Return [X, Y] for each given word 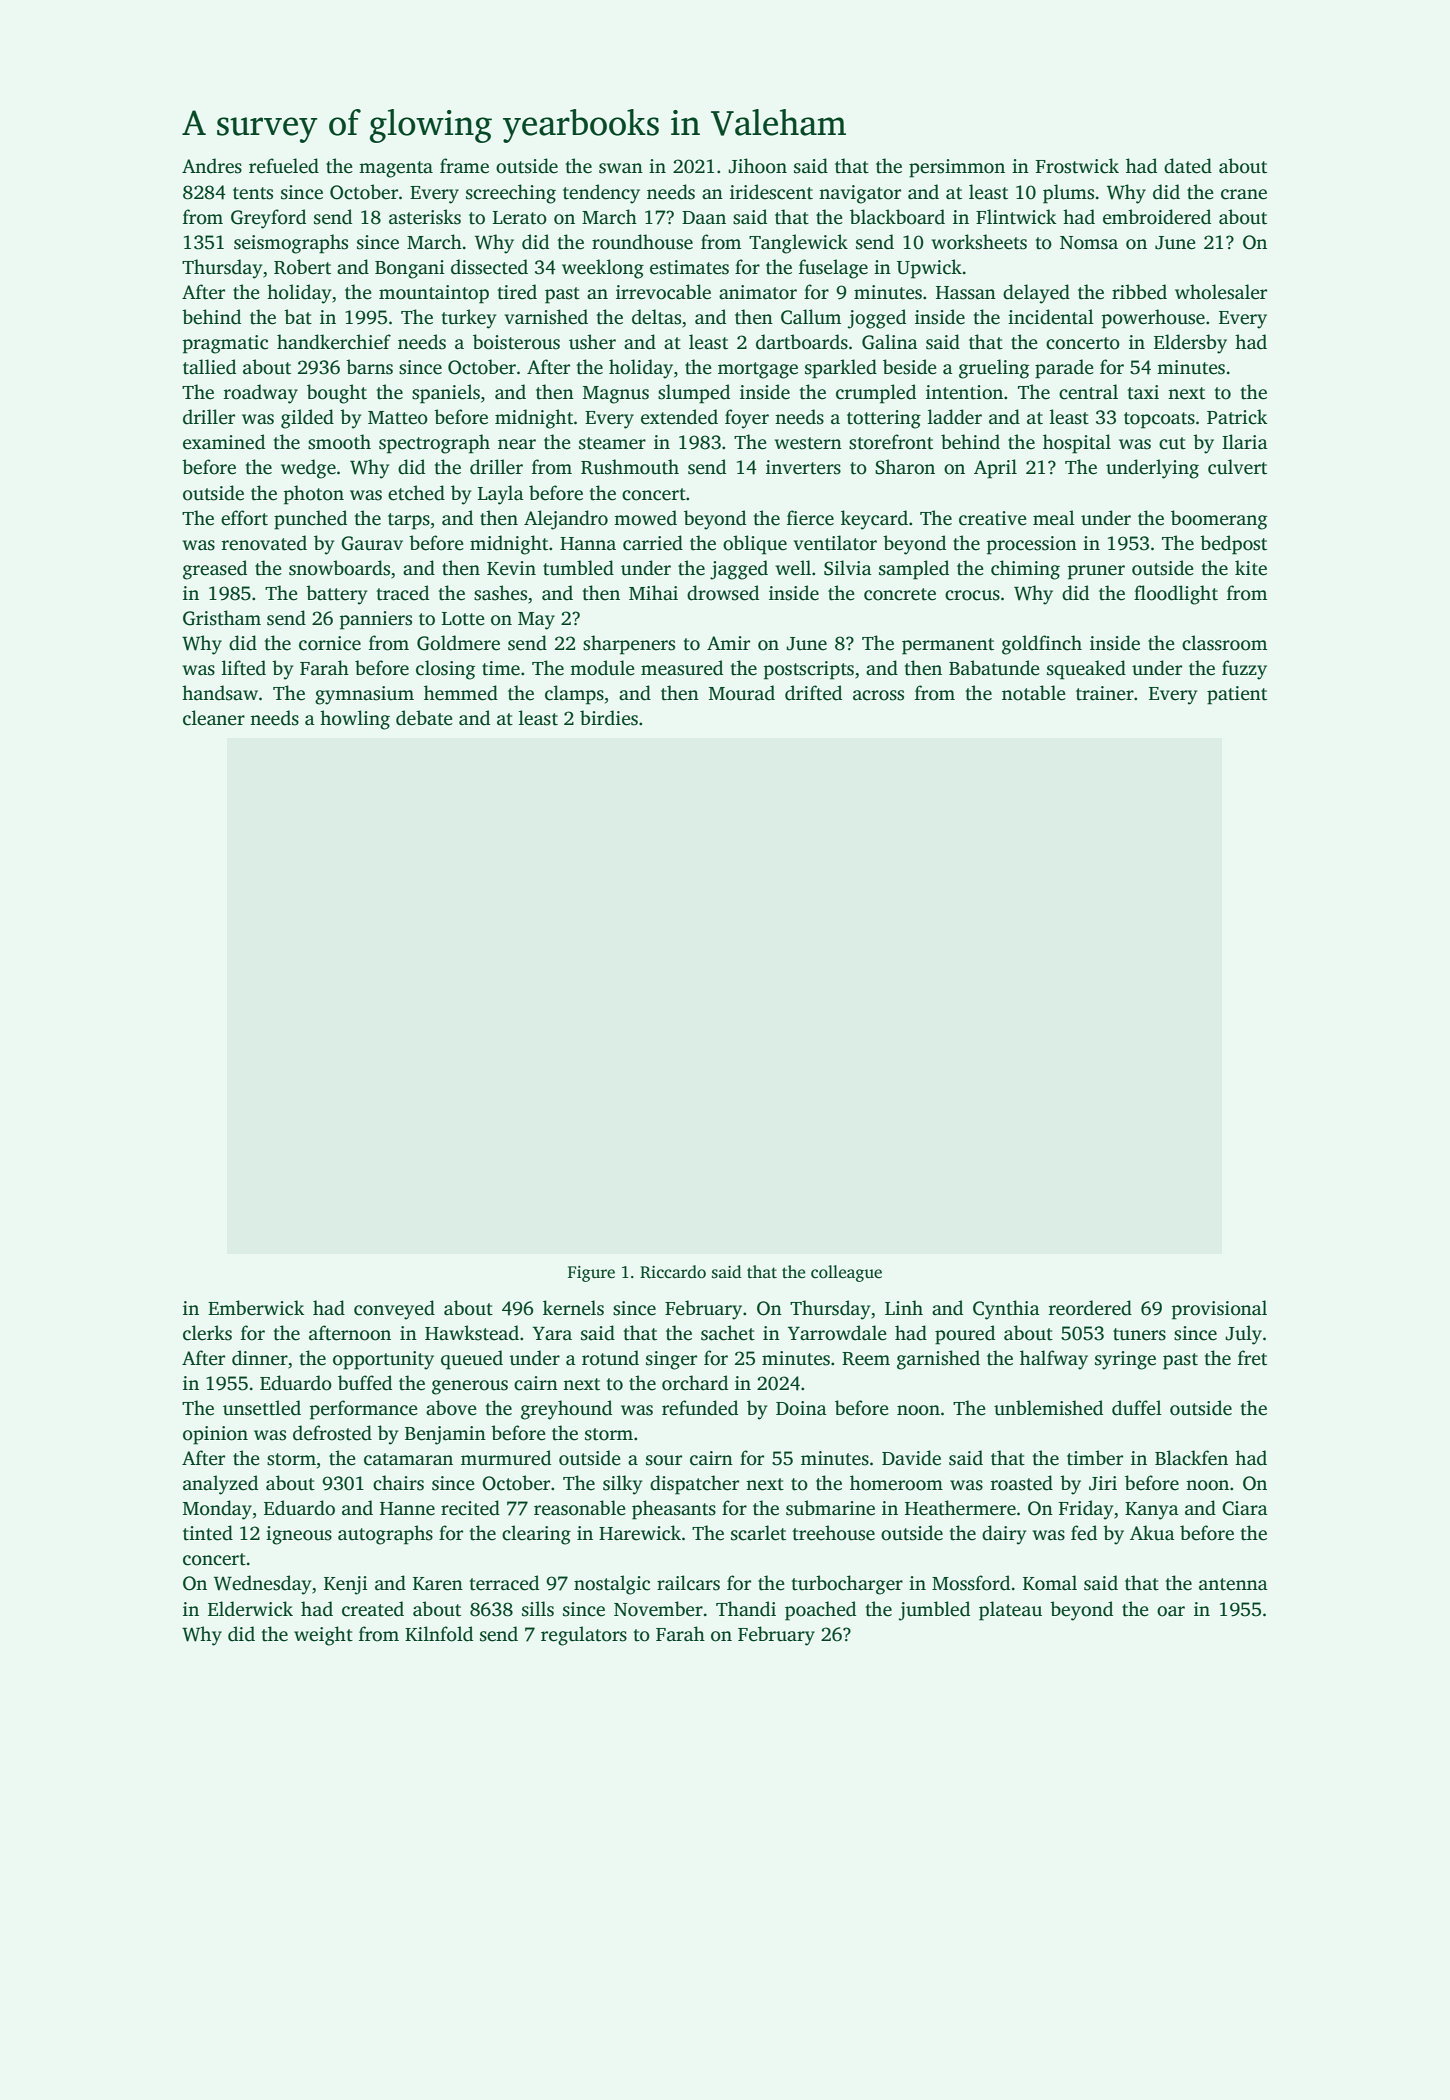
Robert [302, 267]
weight [323, 1636]
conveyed [394, 1310]
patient [1237, 695]
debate [424, 718]
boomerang [1219, 520]
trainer [1105, 693]
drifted [813, 693]
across [878, 695]
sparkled [841, 369]
